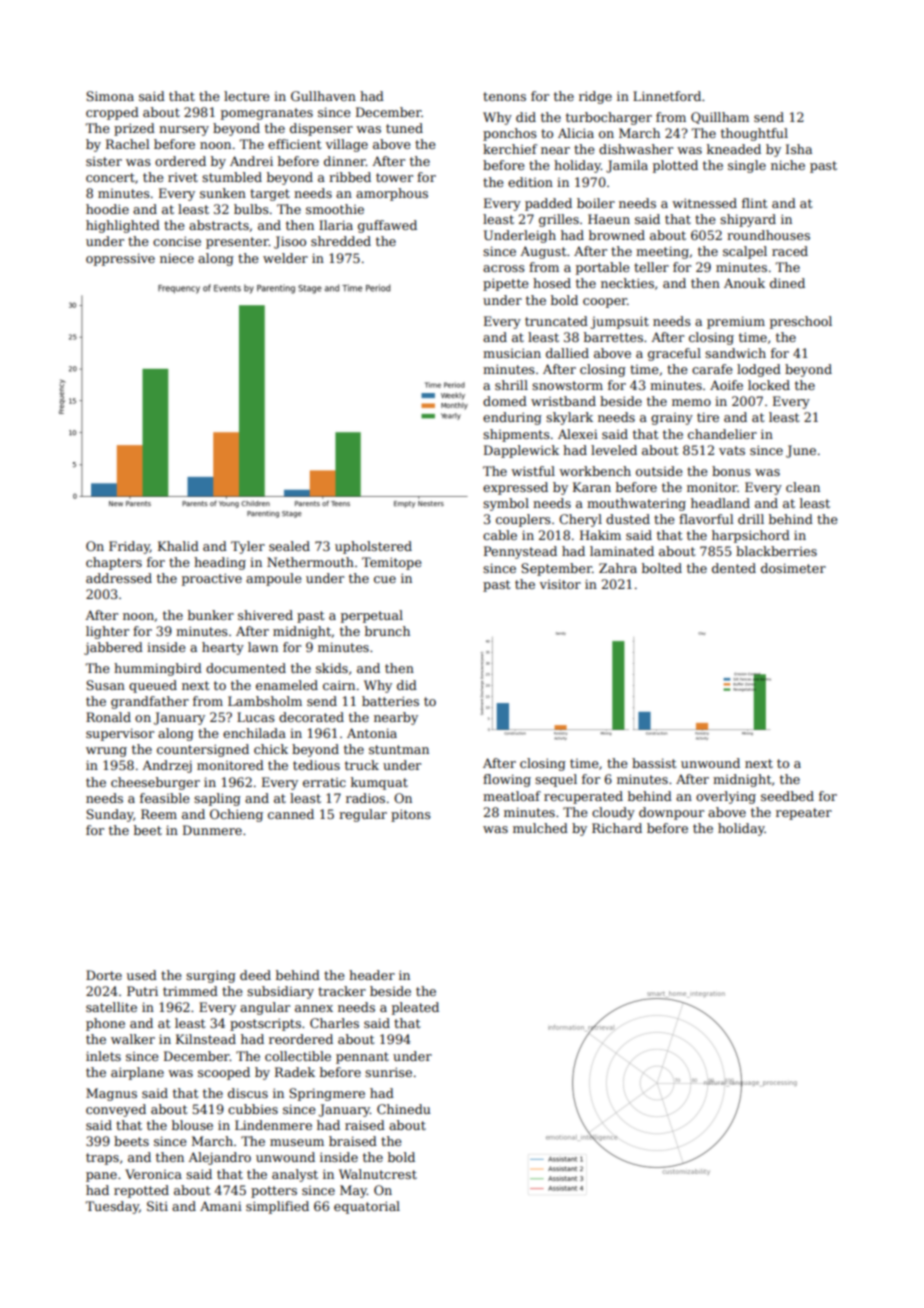  What do you see at coordinates (803, 487) in the screenshot?
I see `clean` at bounding box center [803, 487].
